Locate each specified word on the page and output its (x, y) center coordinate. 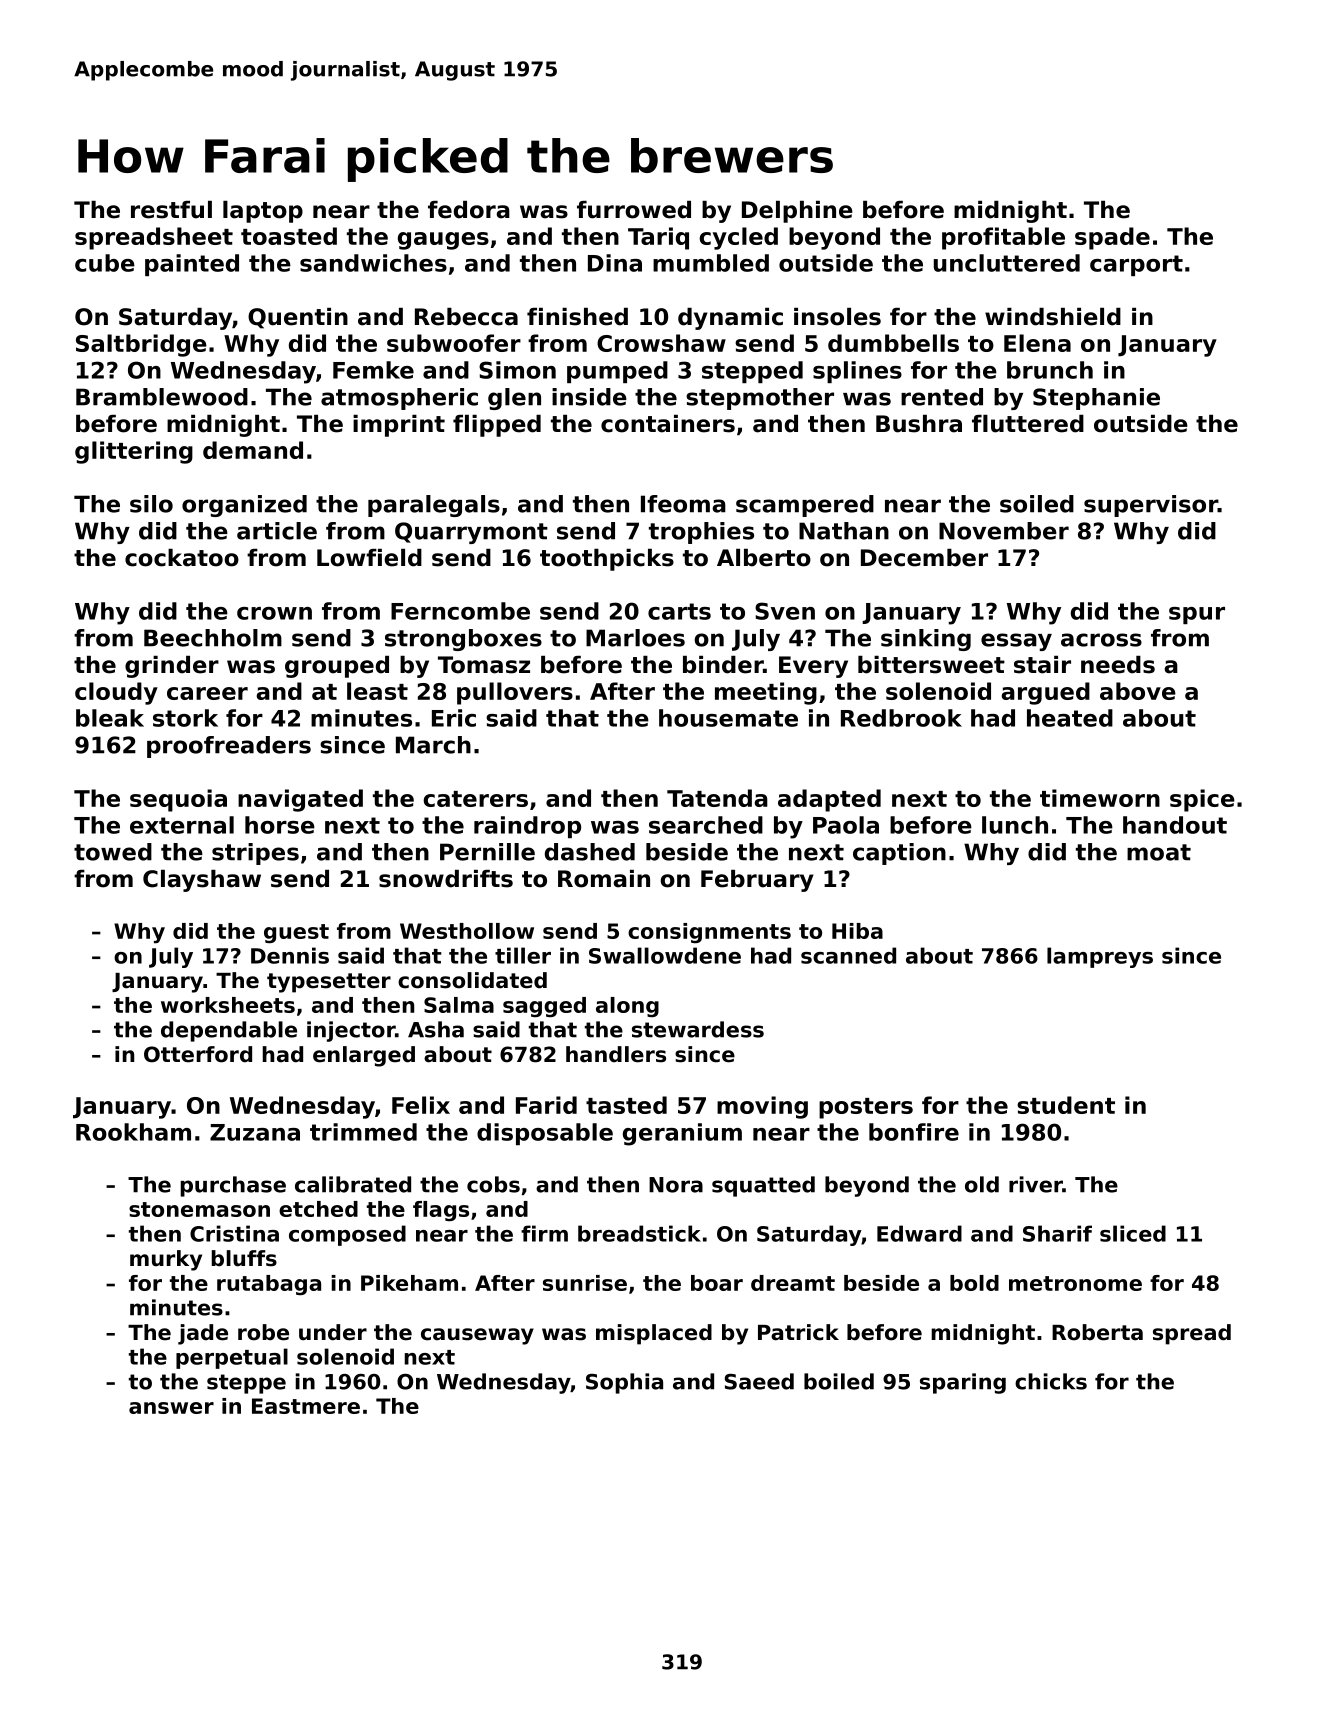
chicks (1051, 1381)
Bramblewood (162, 397)
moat (1159, 852)
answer (171, 1408)
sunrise (585, 1283)
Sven (785, 611)
